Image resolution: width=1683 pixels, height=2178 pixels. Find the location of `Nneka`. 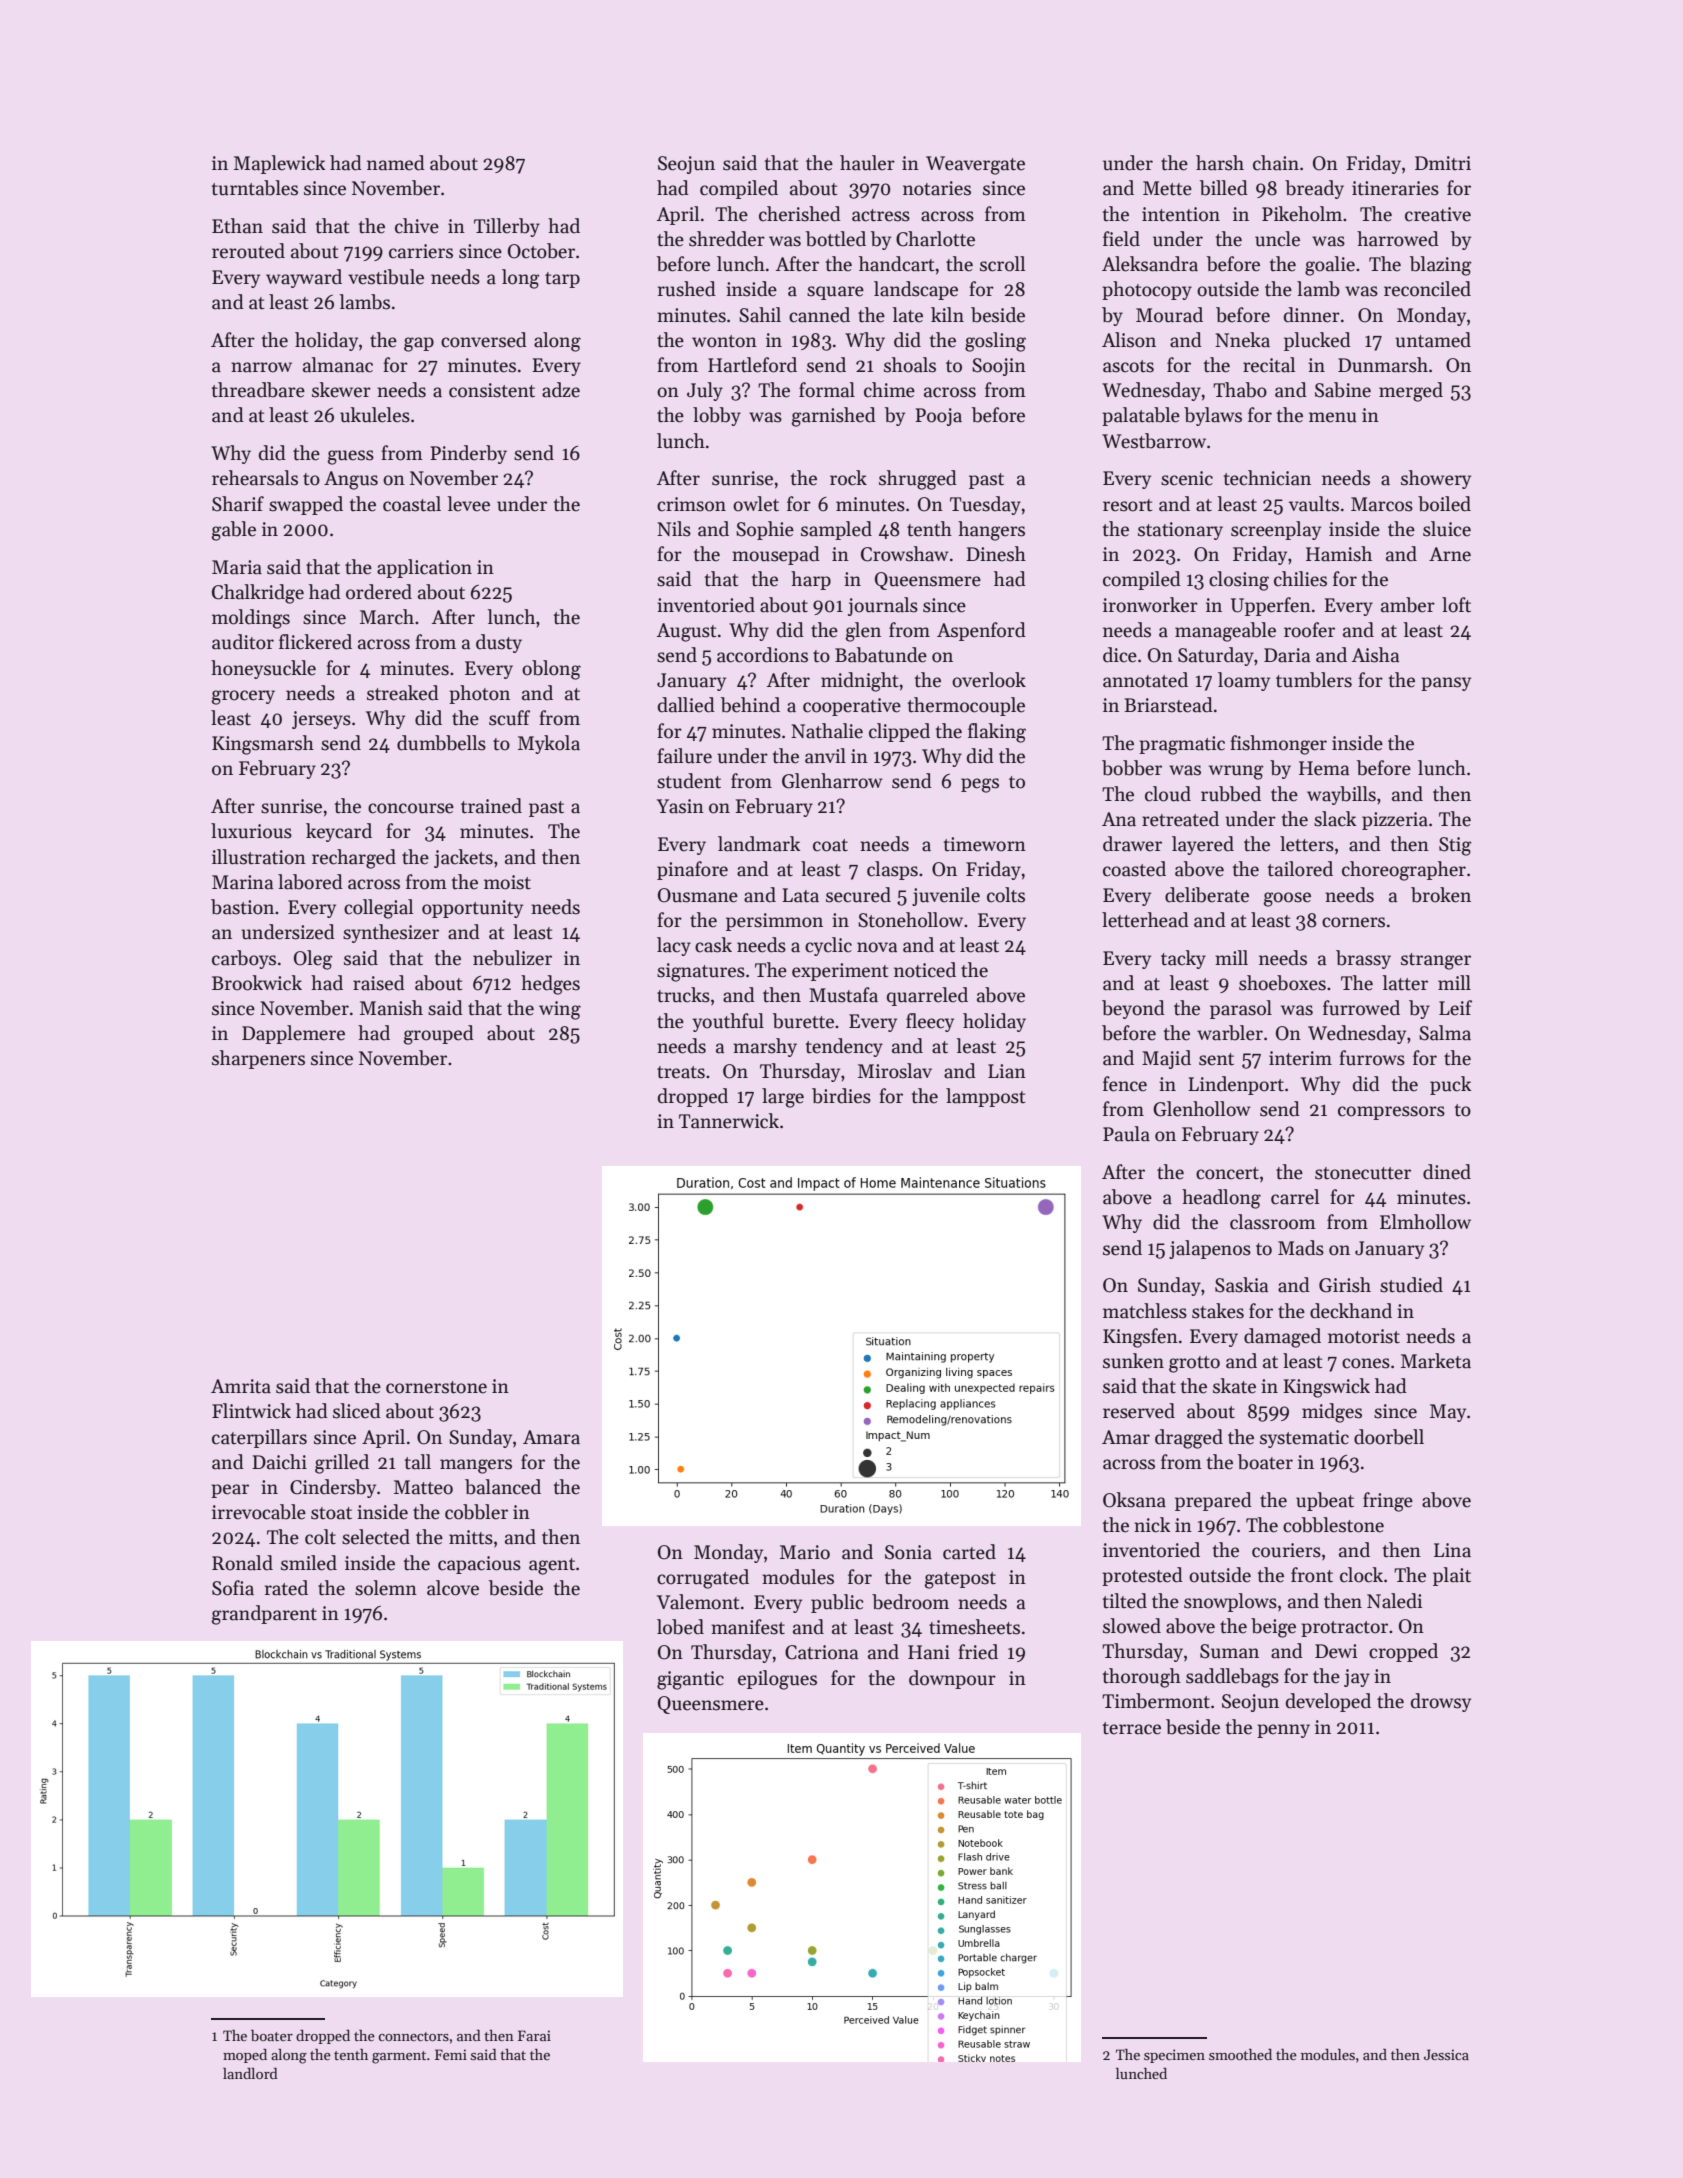

Nneka is located at coordinates (1242, 340).
